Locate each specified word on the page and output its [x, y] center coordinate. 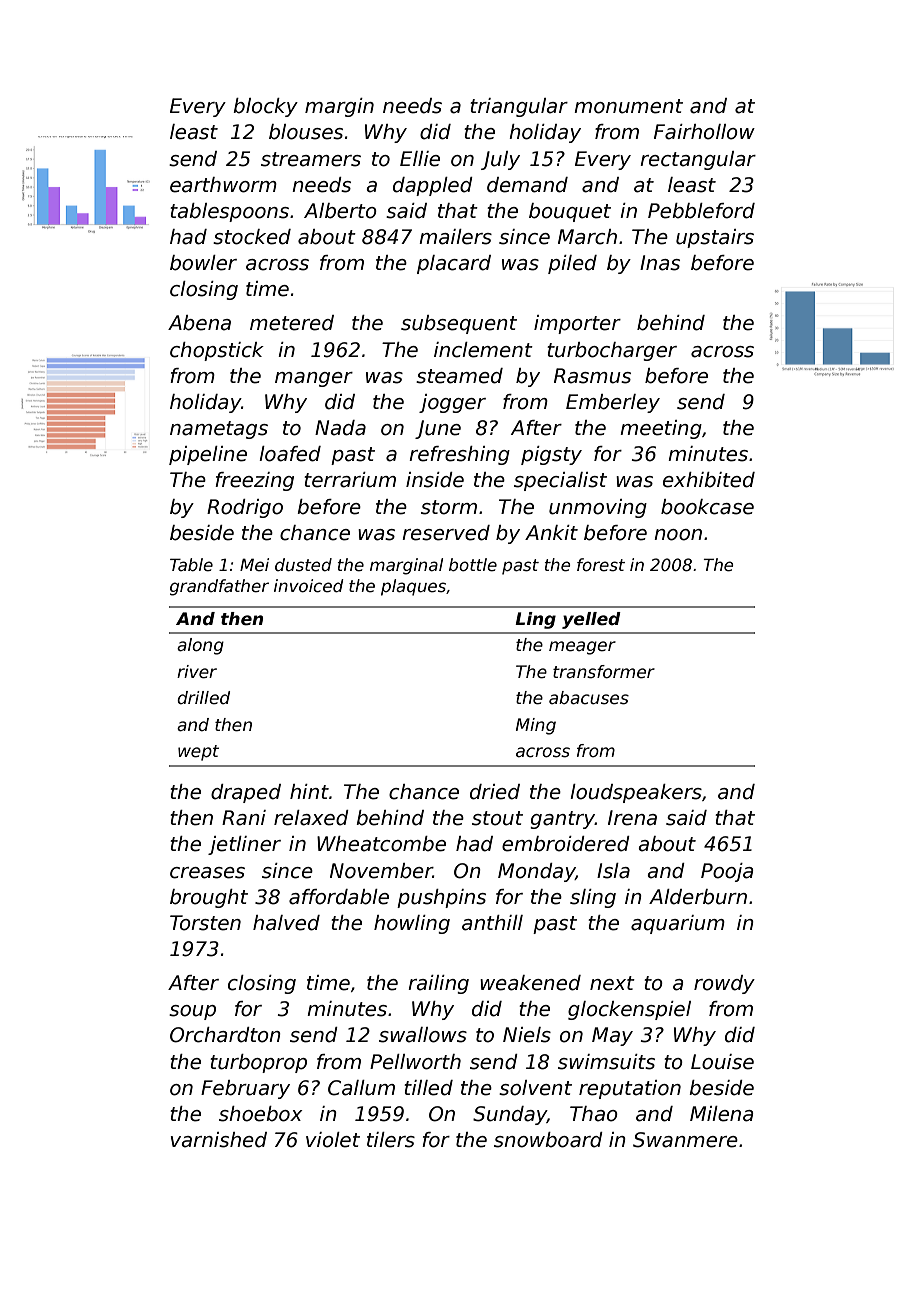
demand [527, 185]
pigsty [551, 455]
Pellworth [415, 1062]
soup [192, 1012]
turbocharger [612, 351]
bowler [203, 263]
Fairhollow [704, 132]
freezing [254, 481]
